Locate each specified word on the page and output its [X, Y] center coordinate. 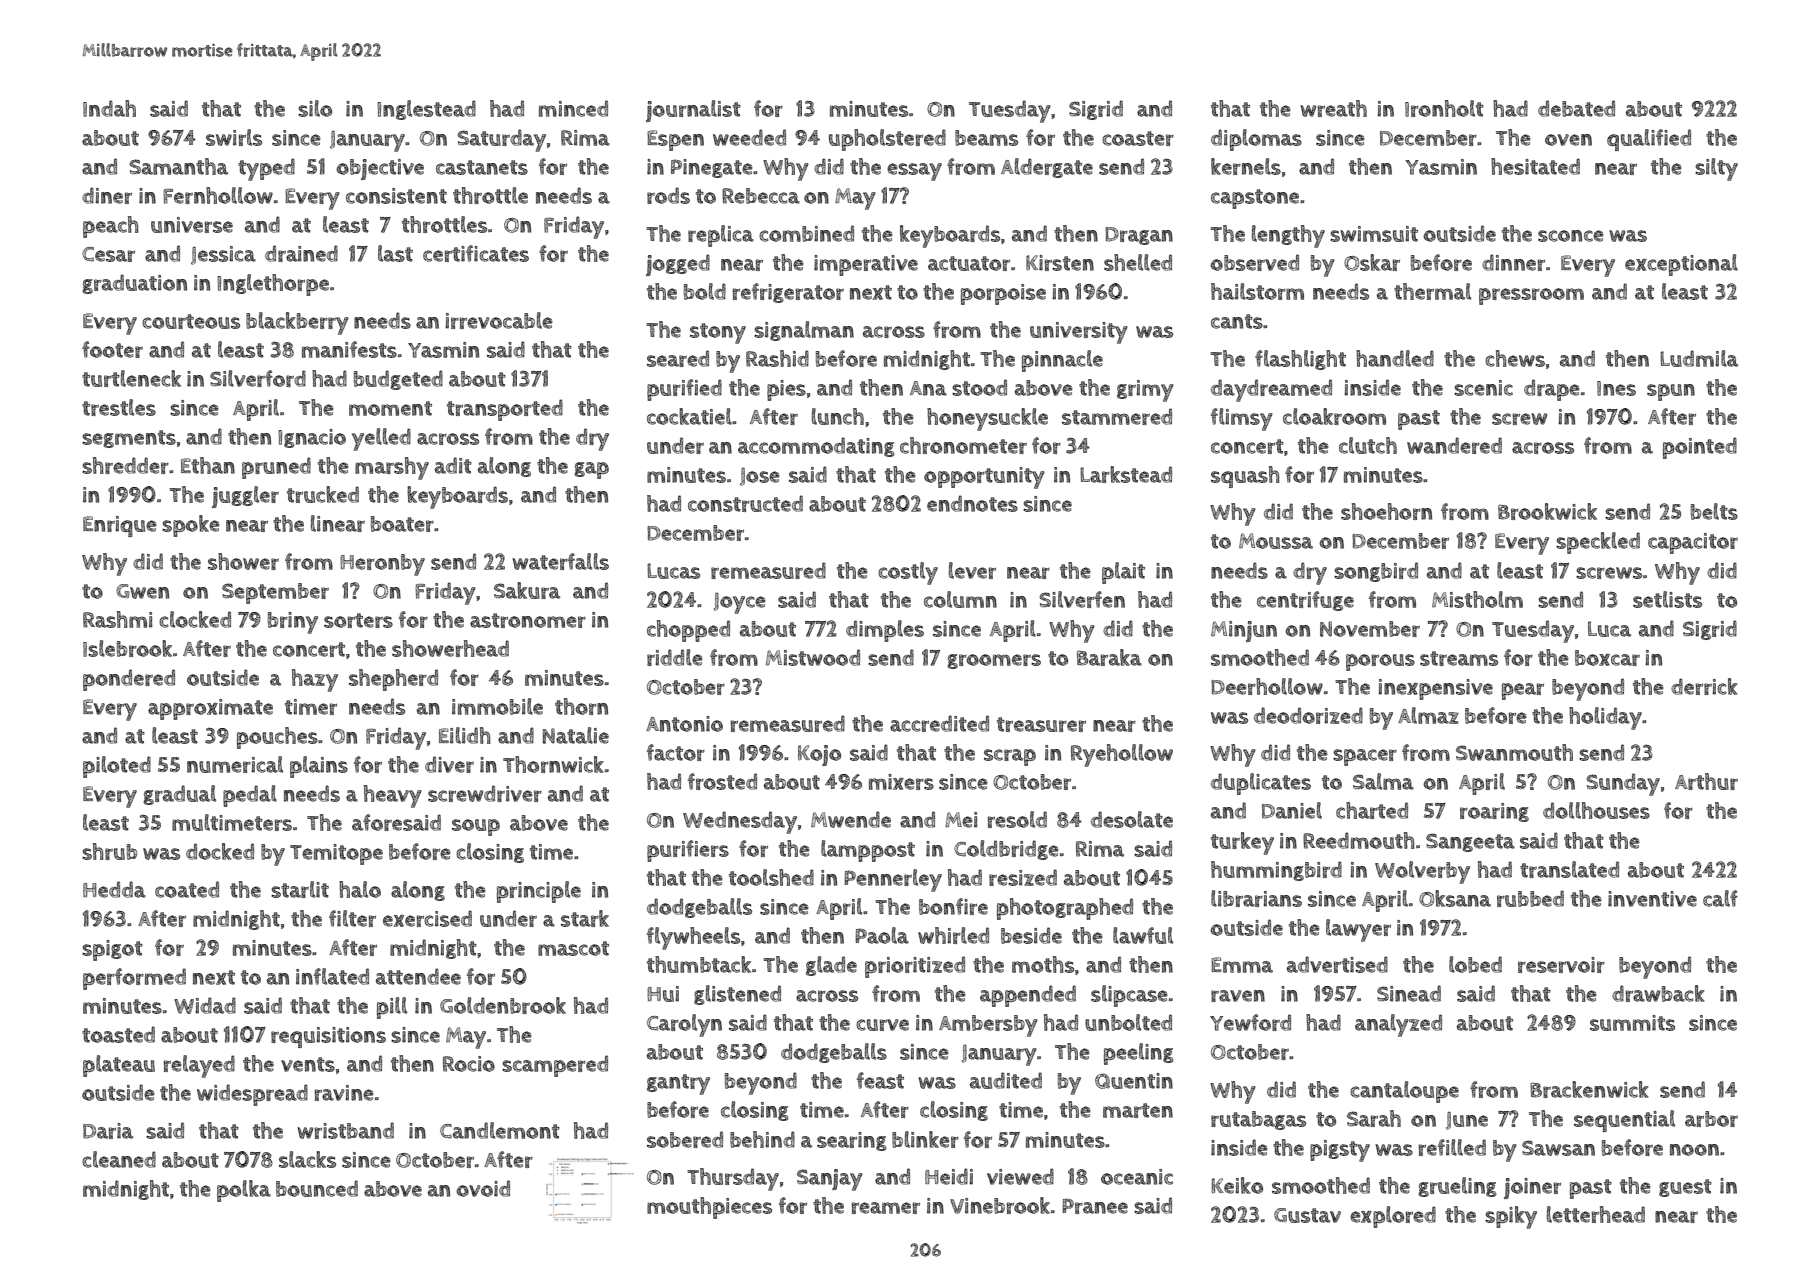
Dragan [1139, 236]
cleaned [119, 1159]
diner [107, 195]
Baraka [1109, 657]
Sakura [527, 590]
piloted [117, 767]
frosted [722, 781]
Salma [1383, 781]
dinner [1513, 262]
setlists [1667, 599]
